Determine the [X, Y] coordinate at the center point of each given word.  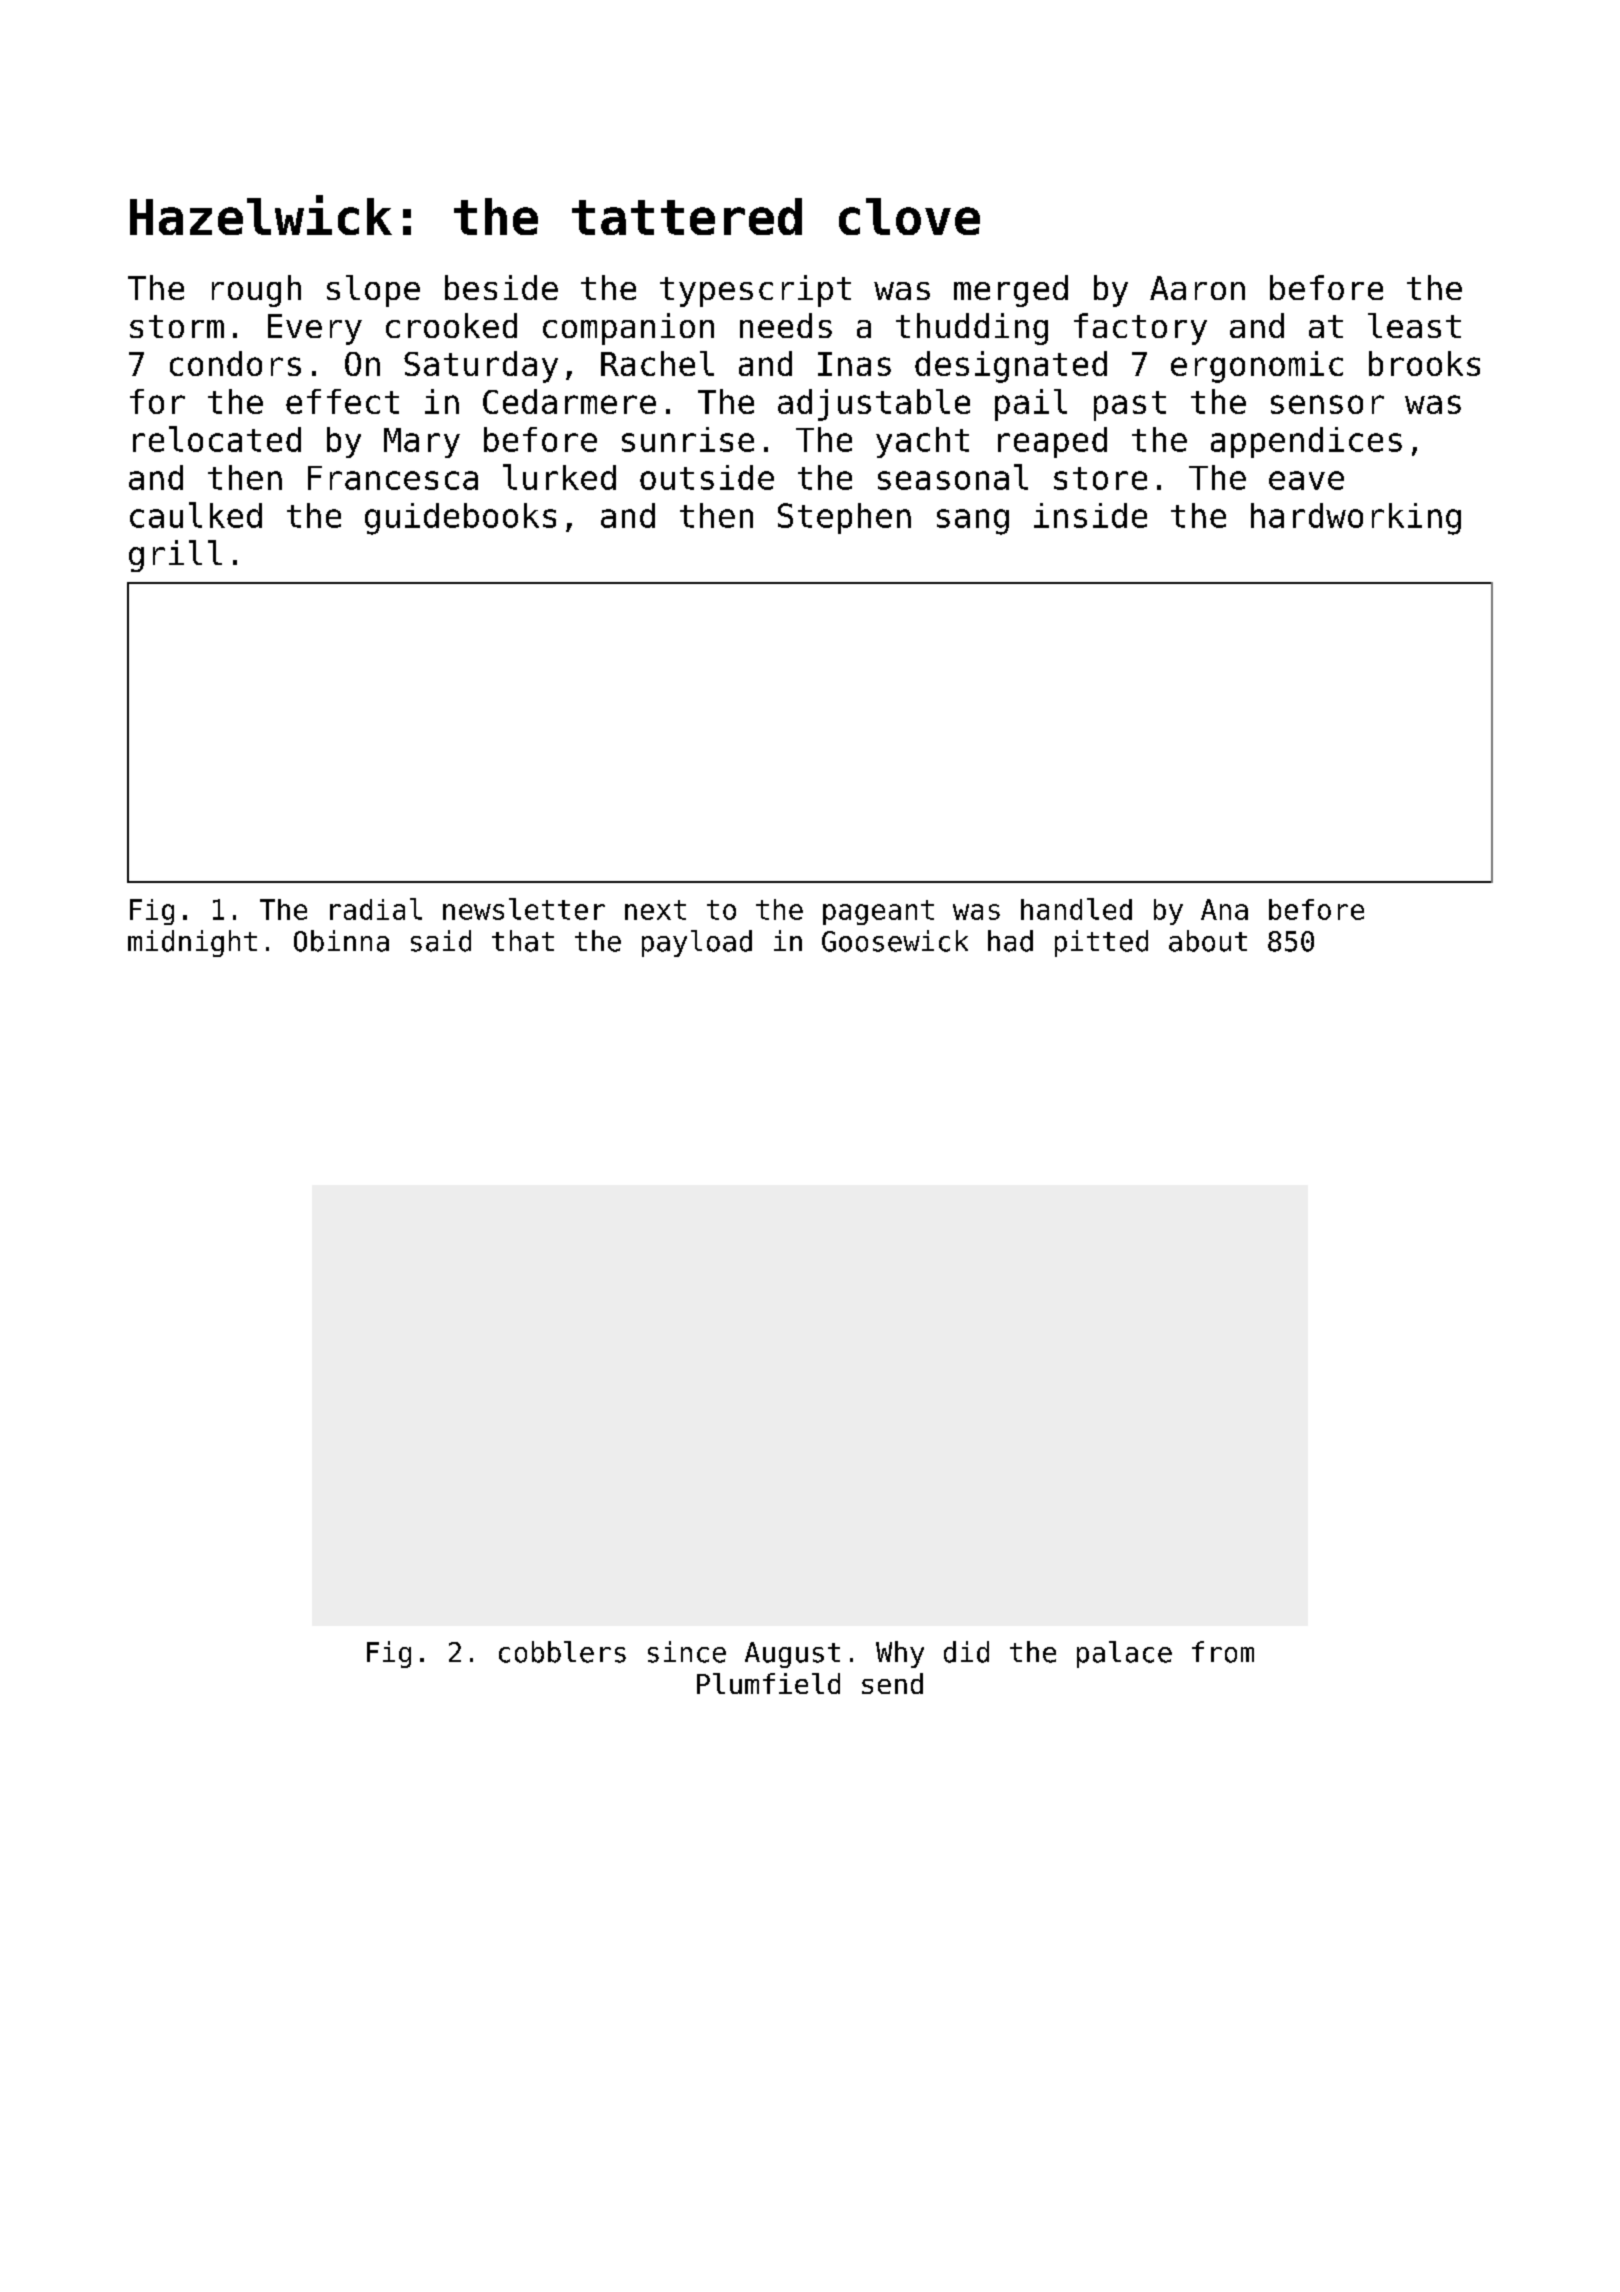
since [687, 1652]
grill [175, 556]
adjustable [874, 405]
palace [1124, 1654]
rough [256, 291]
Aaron [1197, 288]
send [892, 1683]
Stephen [844, 518]
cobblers [562, 1652]
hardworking [1356, 519]
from [1223, 1652]
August [792, 1655]
